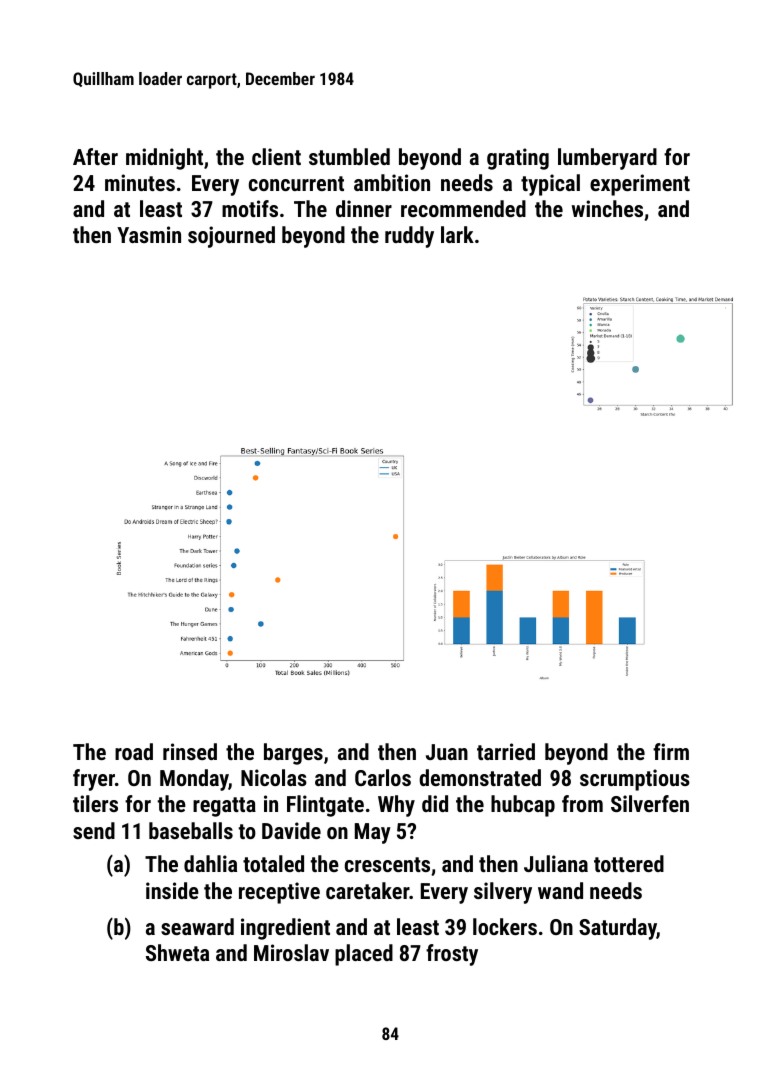  I want to click on Shweta, so click(177, 952).
